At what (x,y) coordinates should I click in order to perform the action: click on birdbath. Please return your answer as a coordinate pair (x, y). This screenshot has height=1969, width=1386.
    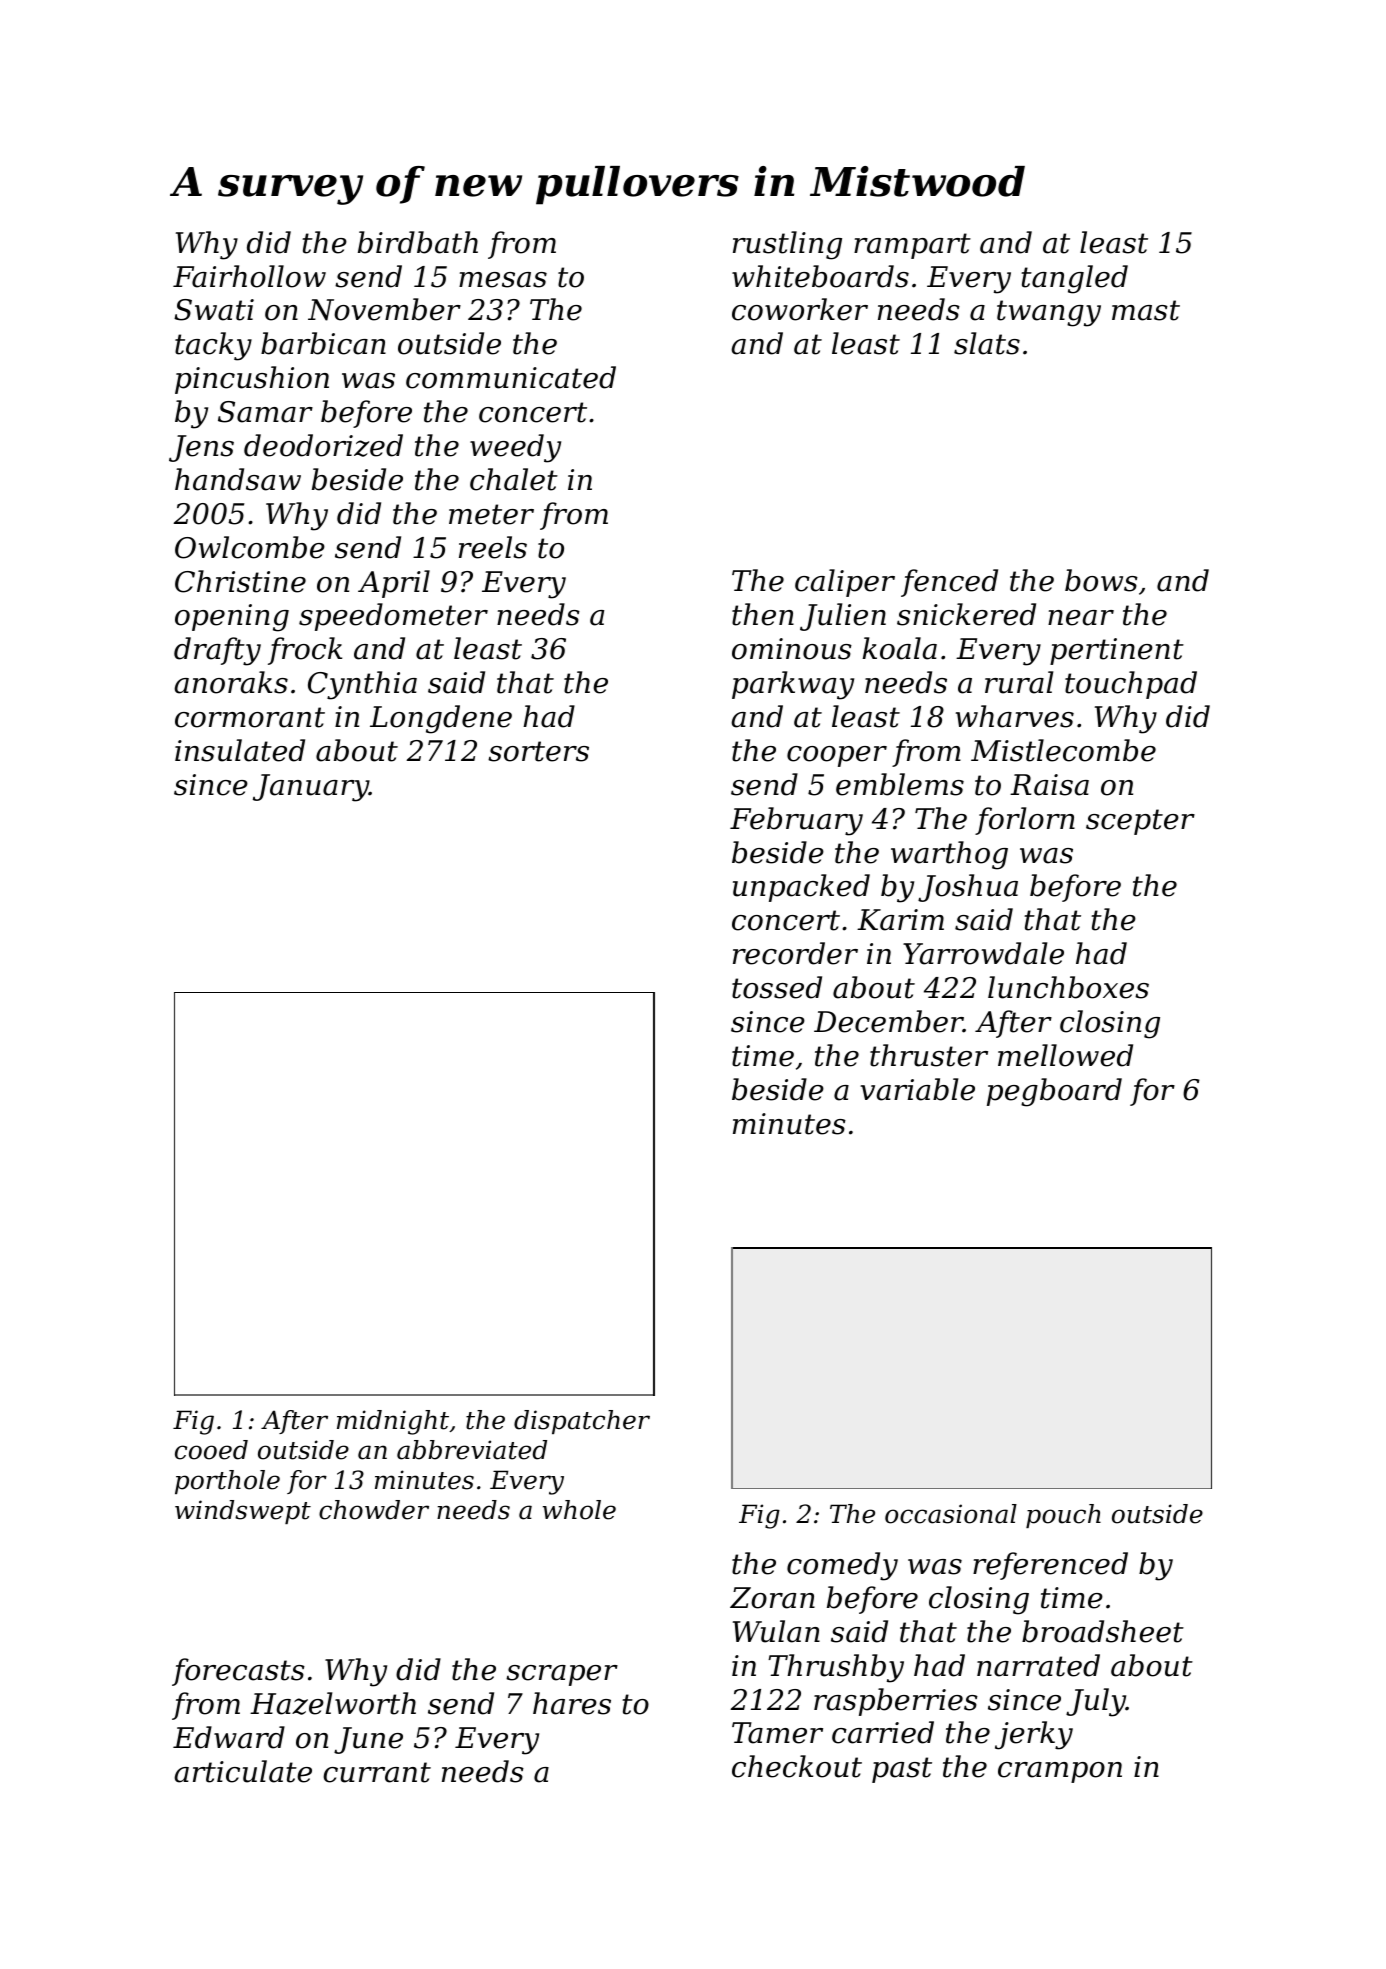
    Looking at the image, I should click on (418, 242).
